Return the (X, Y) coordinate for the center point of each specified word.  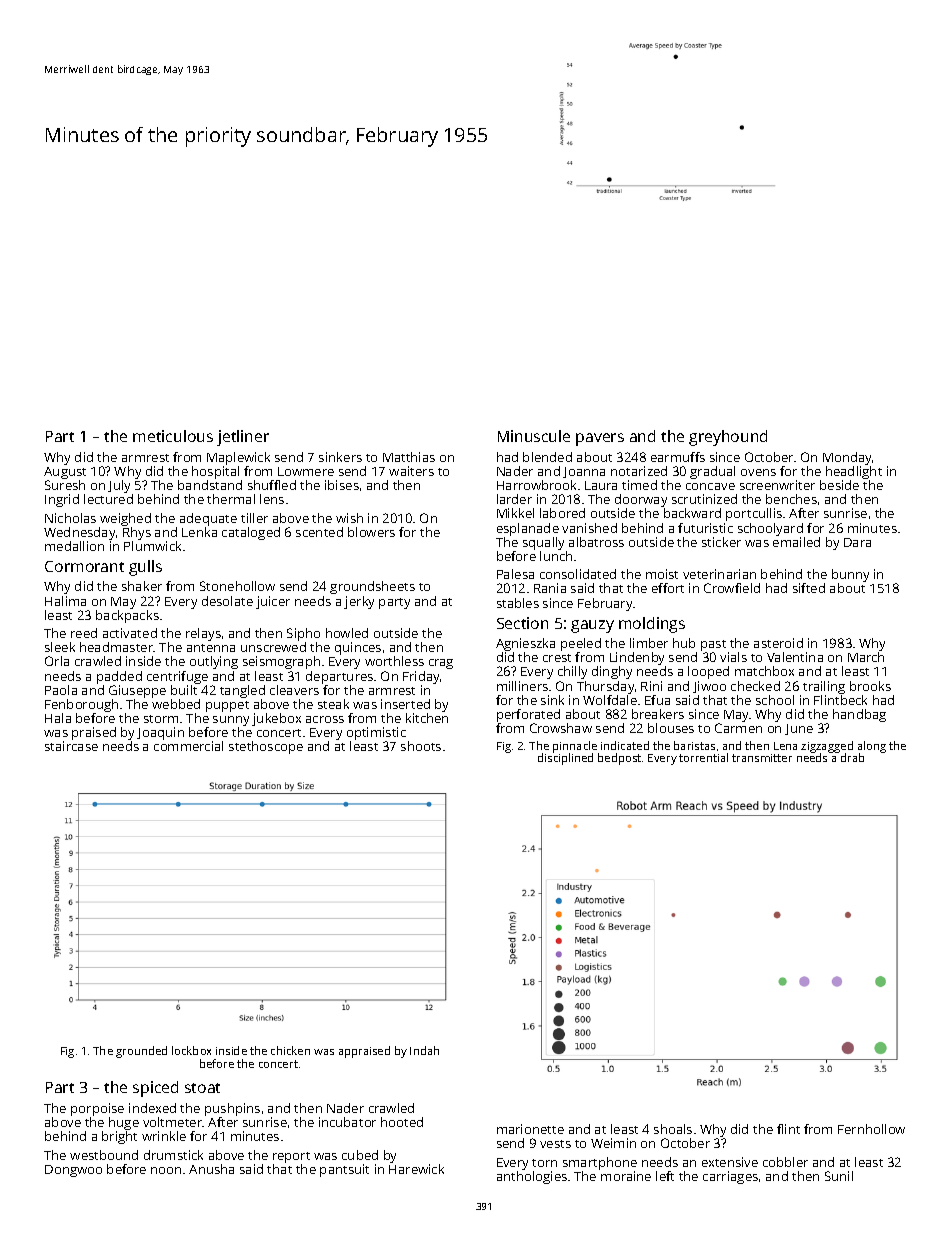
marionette (530, 1129)
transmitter (762, 758)
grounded (141, 1052)
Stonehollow (237, 586)
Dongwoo (73, 1171)
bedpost (619, 759)
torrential (703, 757)
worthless (394, 661)
